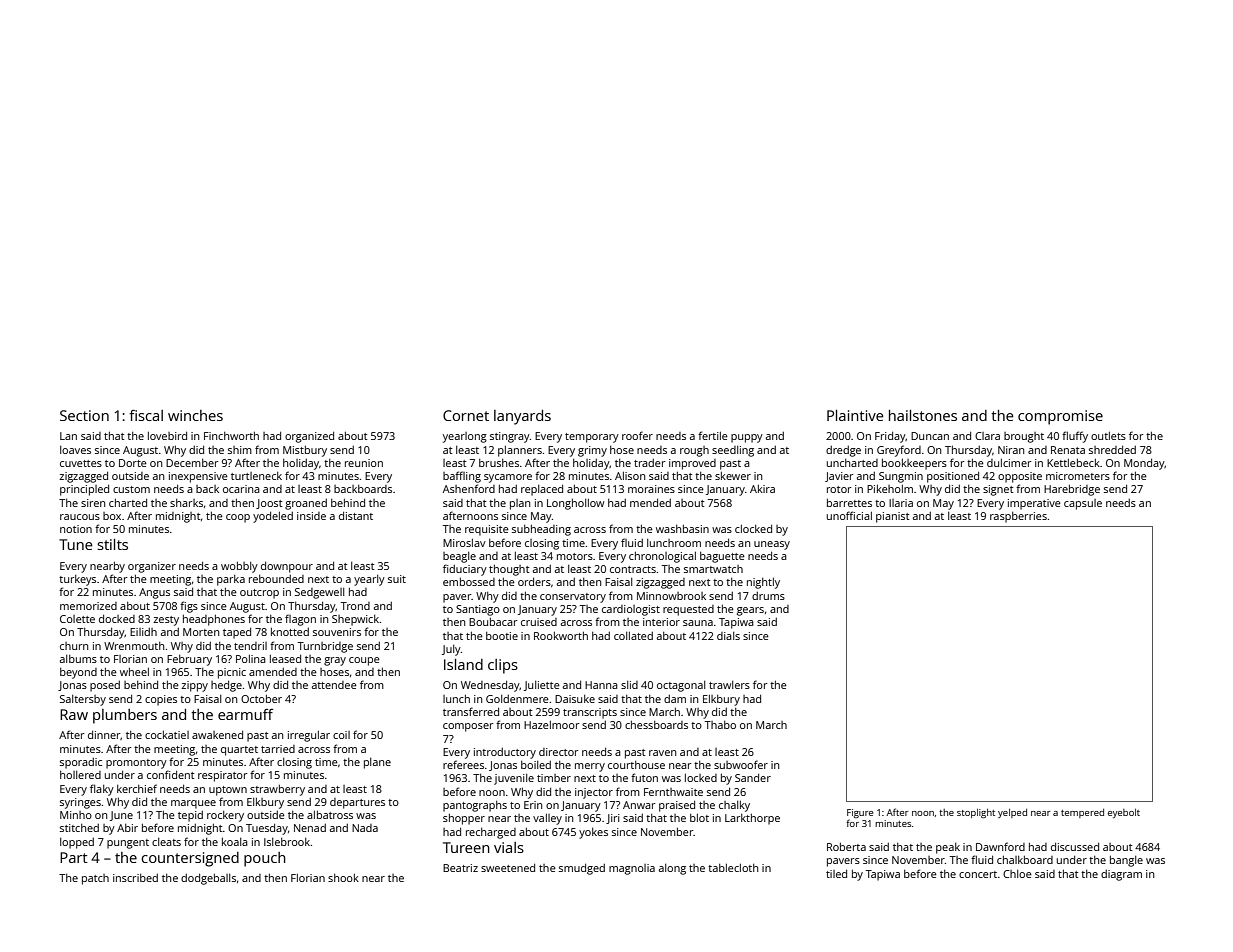 Image resolution: width=1233 pixels, height=952 pixels. Describe the element at coordinates (923, 415) in the image. I see `hailstones` at that location.
